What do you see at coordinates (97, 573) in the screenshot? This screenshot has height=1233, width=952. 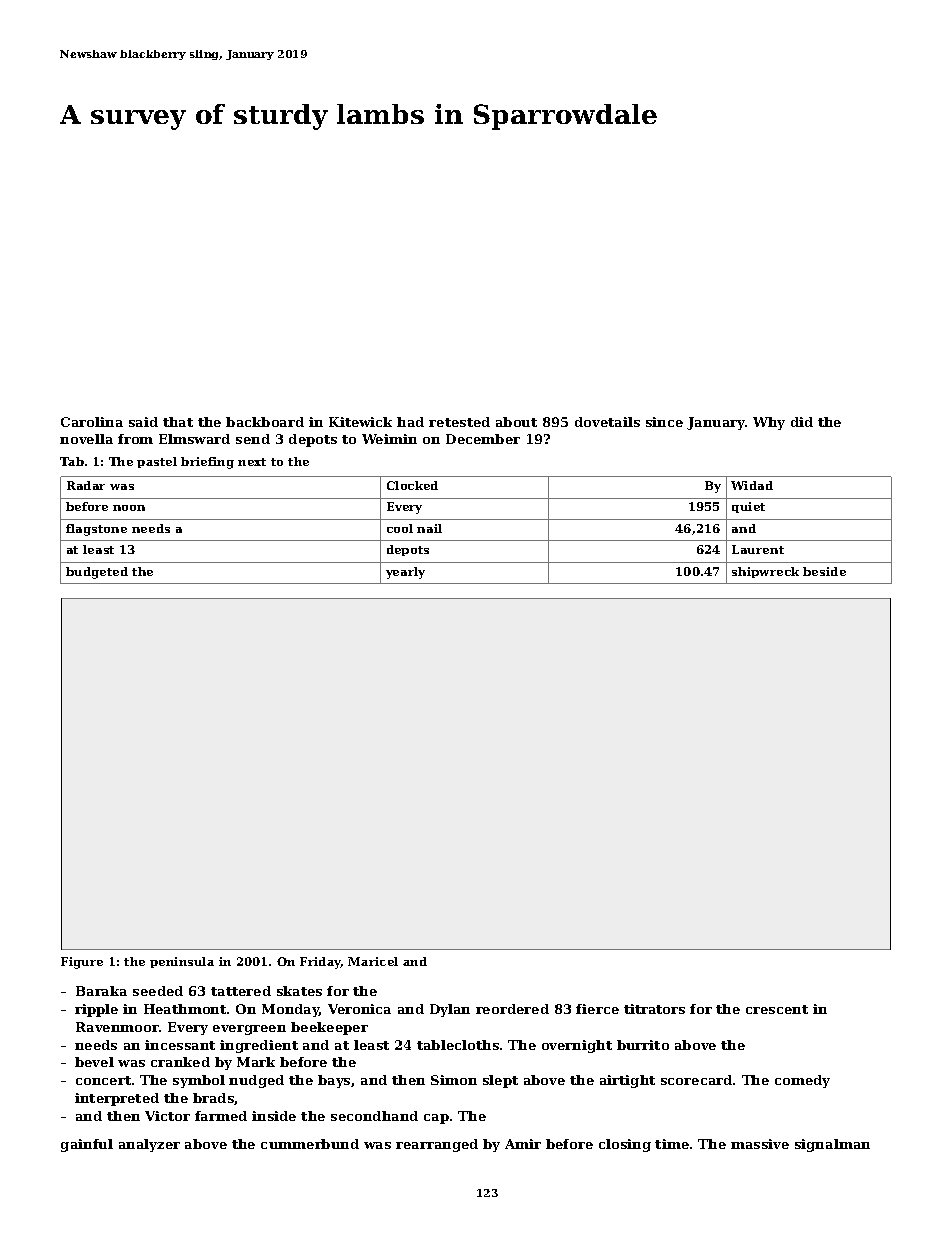 I see `budgeted` at bounding box center [97, 573].
